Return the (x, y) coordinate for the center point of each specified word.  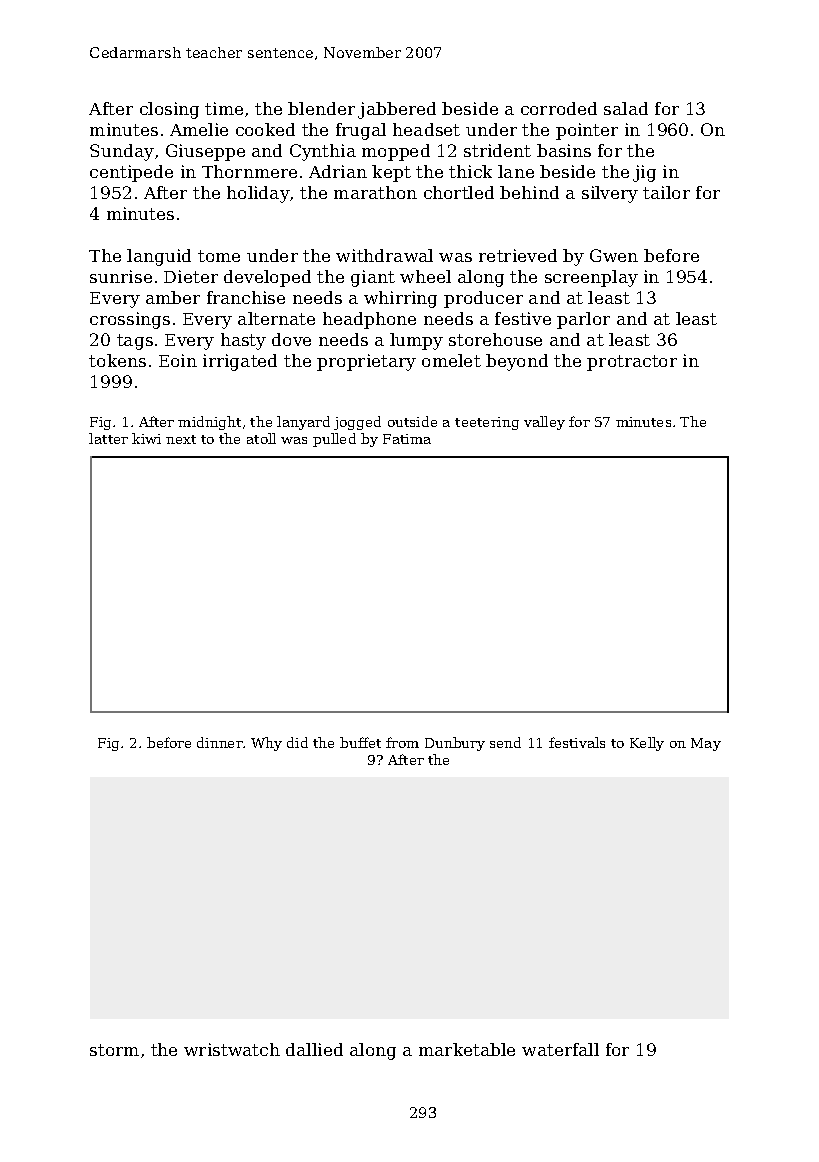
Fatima (407, 439)
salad (626, 108)
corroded (559, 108)
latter (108, 438)
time (224, 108)
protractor (632, 363)
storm (114, 1050)
